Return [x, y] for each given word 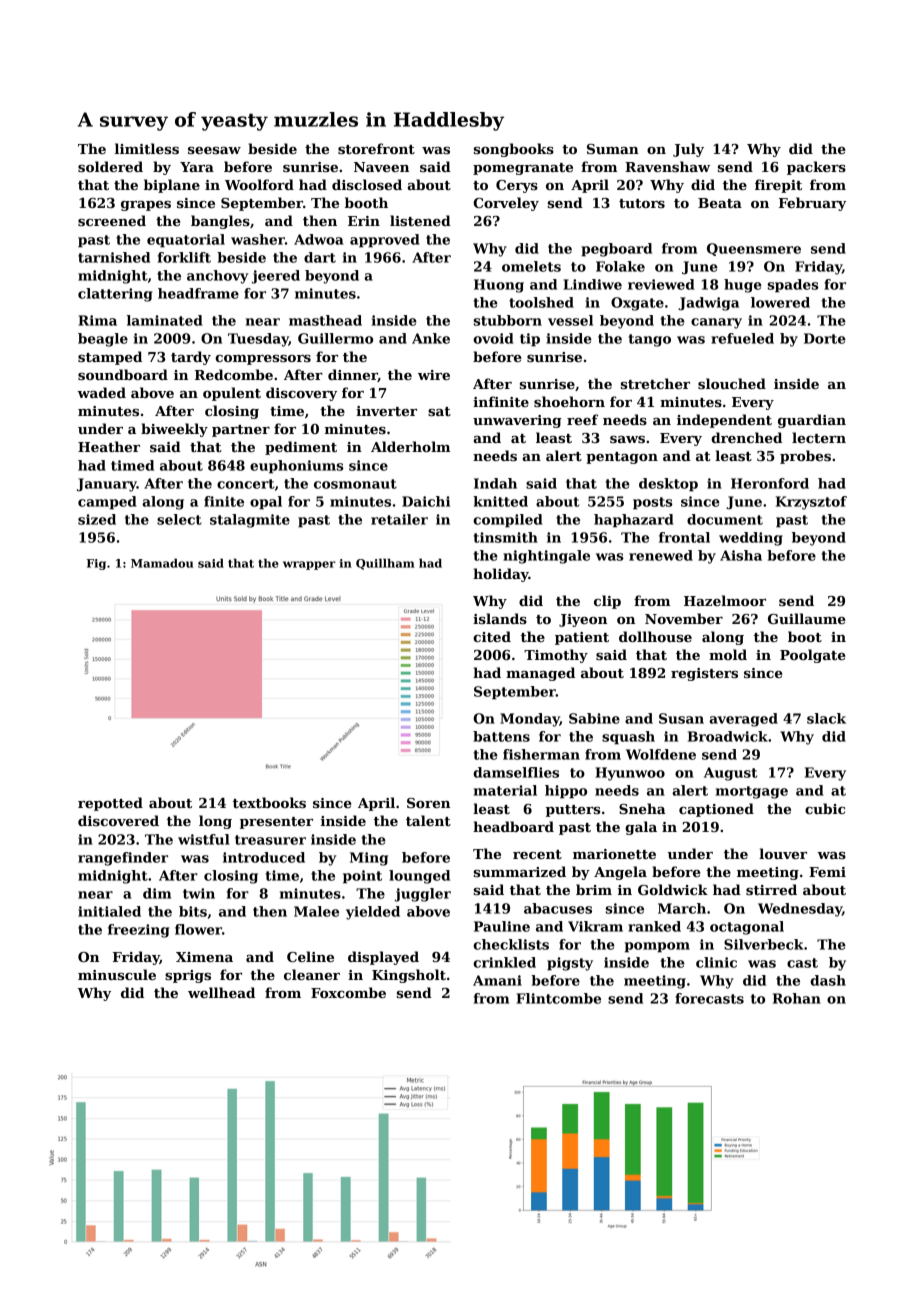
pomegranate [523, 169]
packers [816, 168]
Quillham [385, 564]
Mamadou [162, 563]
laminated [165, 320]
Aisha [741, 555]
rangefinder [123, 859]
